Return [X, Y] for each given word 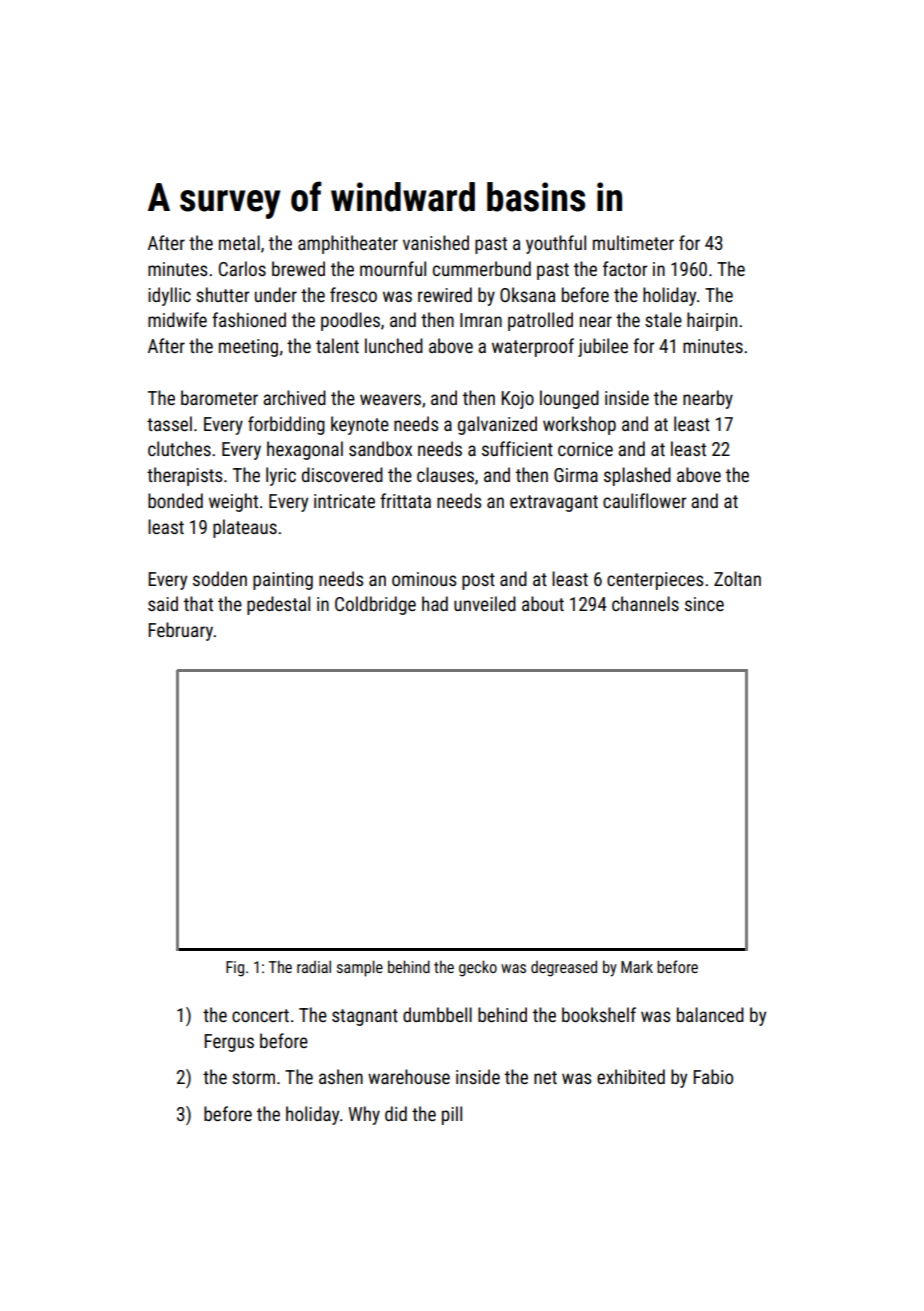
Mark [637, 966]
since [704, 604]
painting [283, 581]
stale [663, 319]
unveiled [485, 603]
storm [253, 1077]
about [543, 603]
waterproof [533, 347]
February [180, 631]
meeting [248, 348]
